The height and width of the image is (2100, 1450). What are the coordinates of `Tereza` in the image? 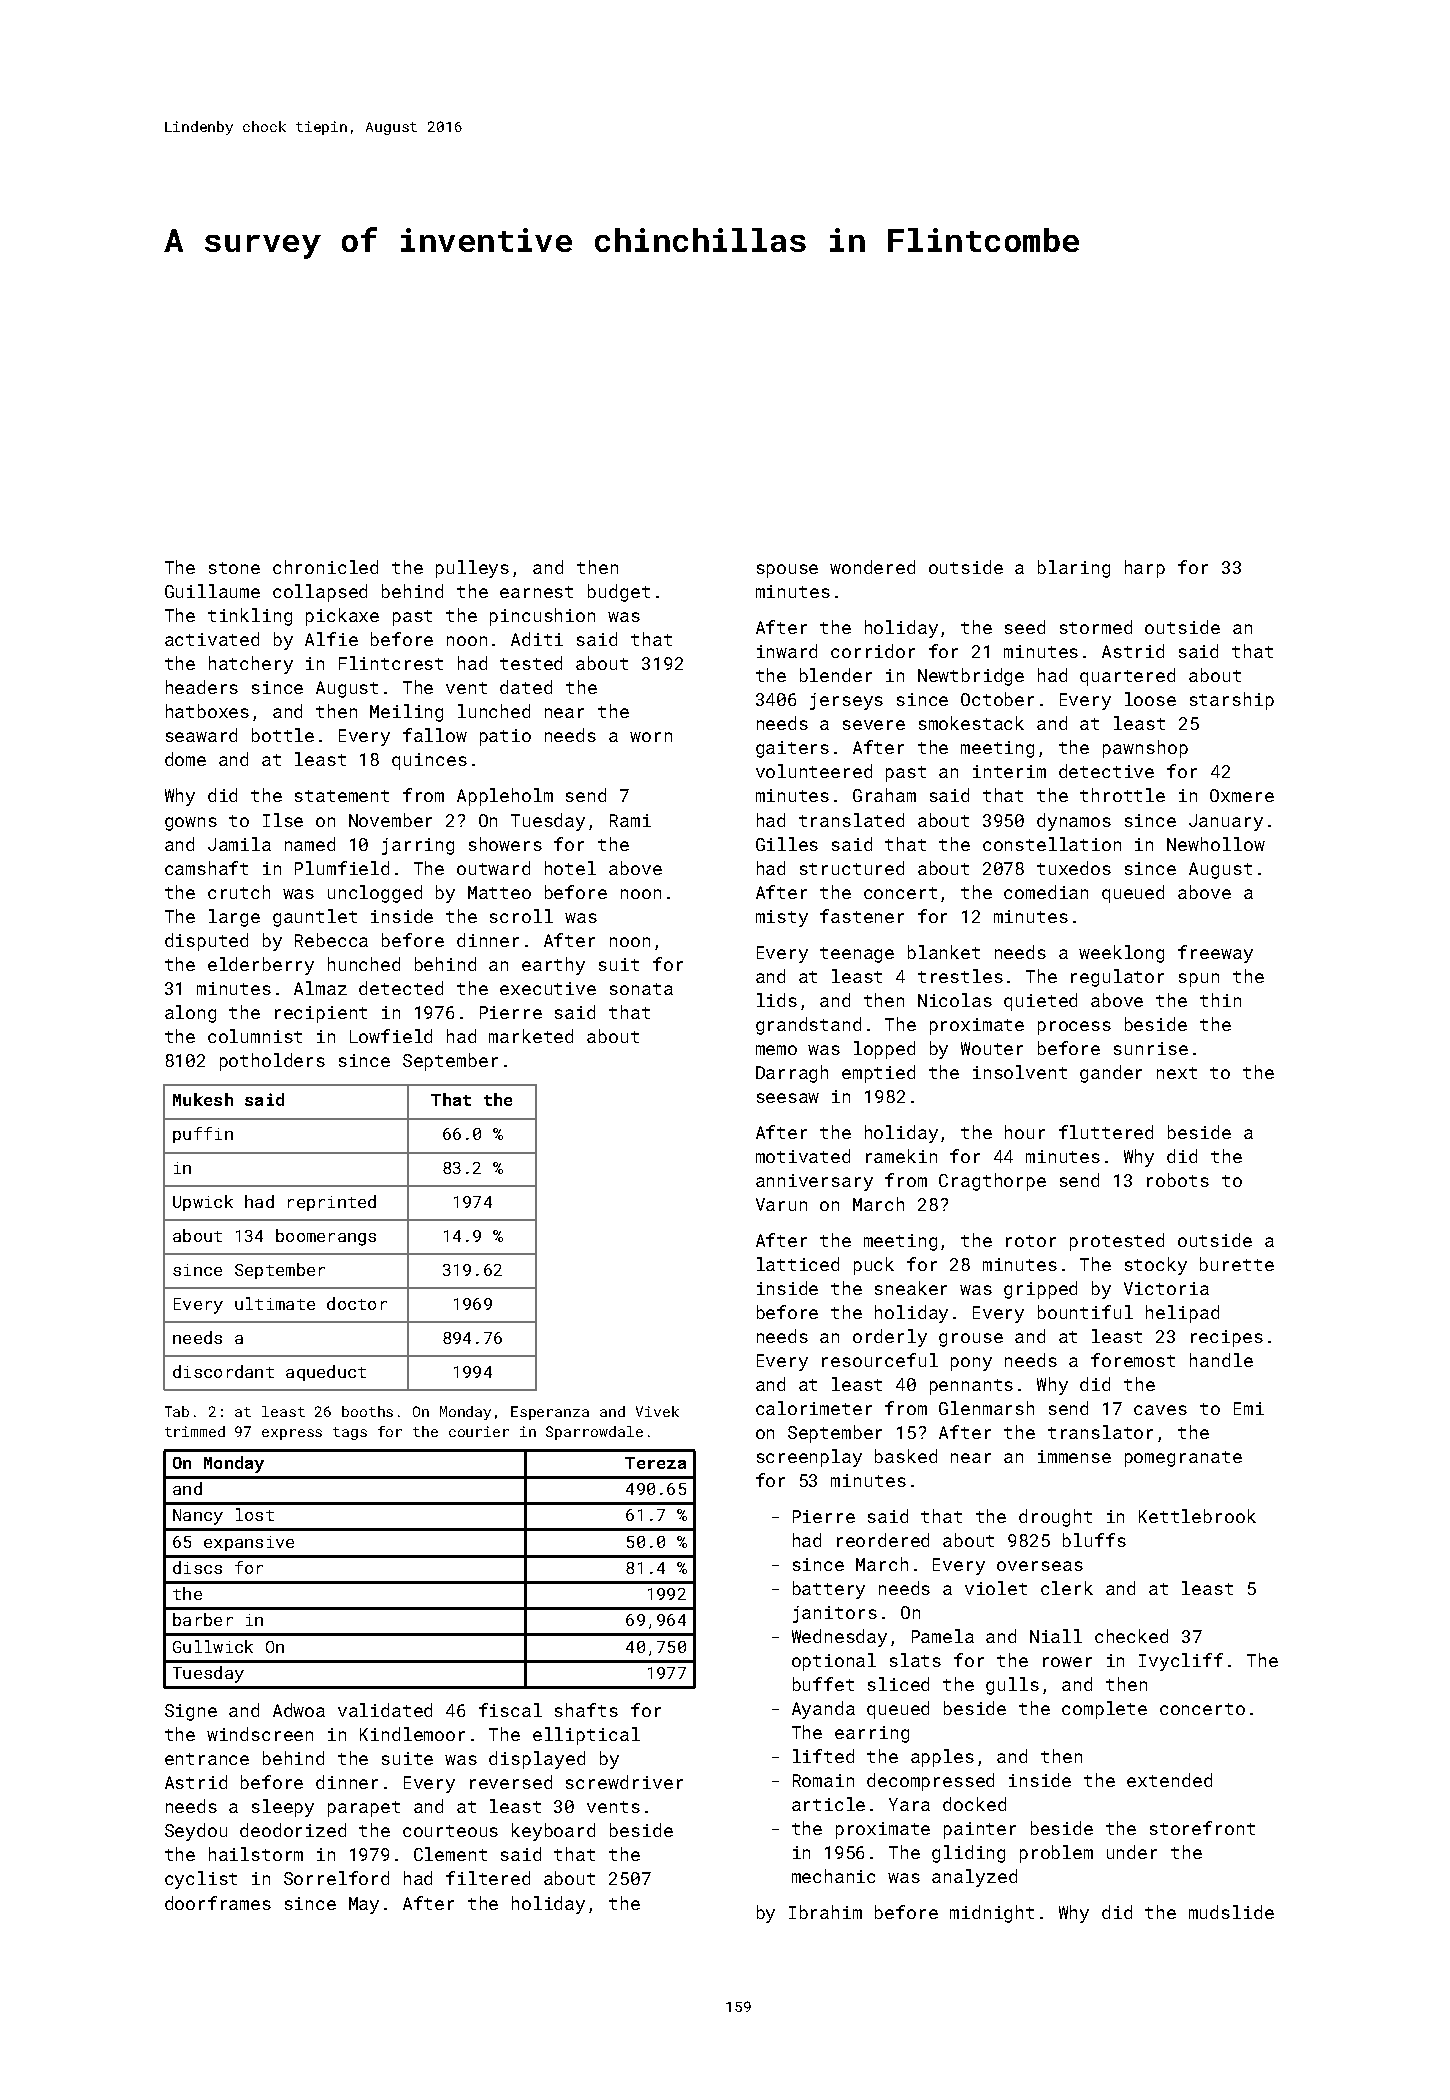 It's located at (655, 1463).
